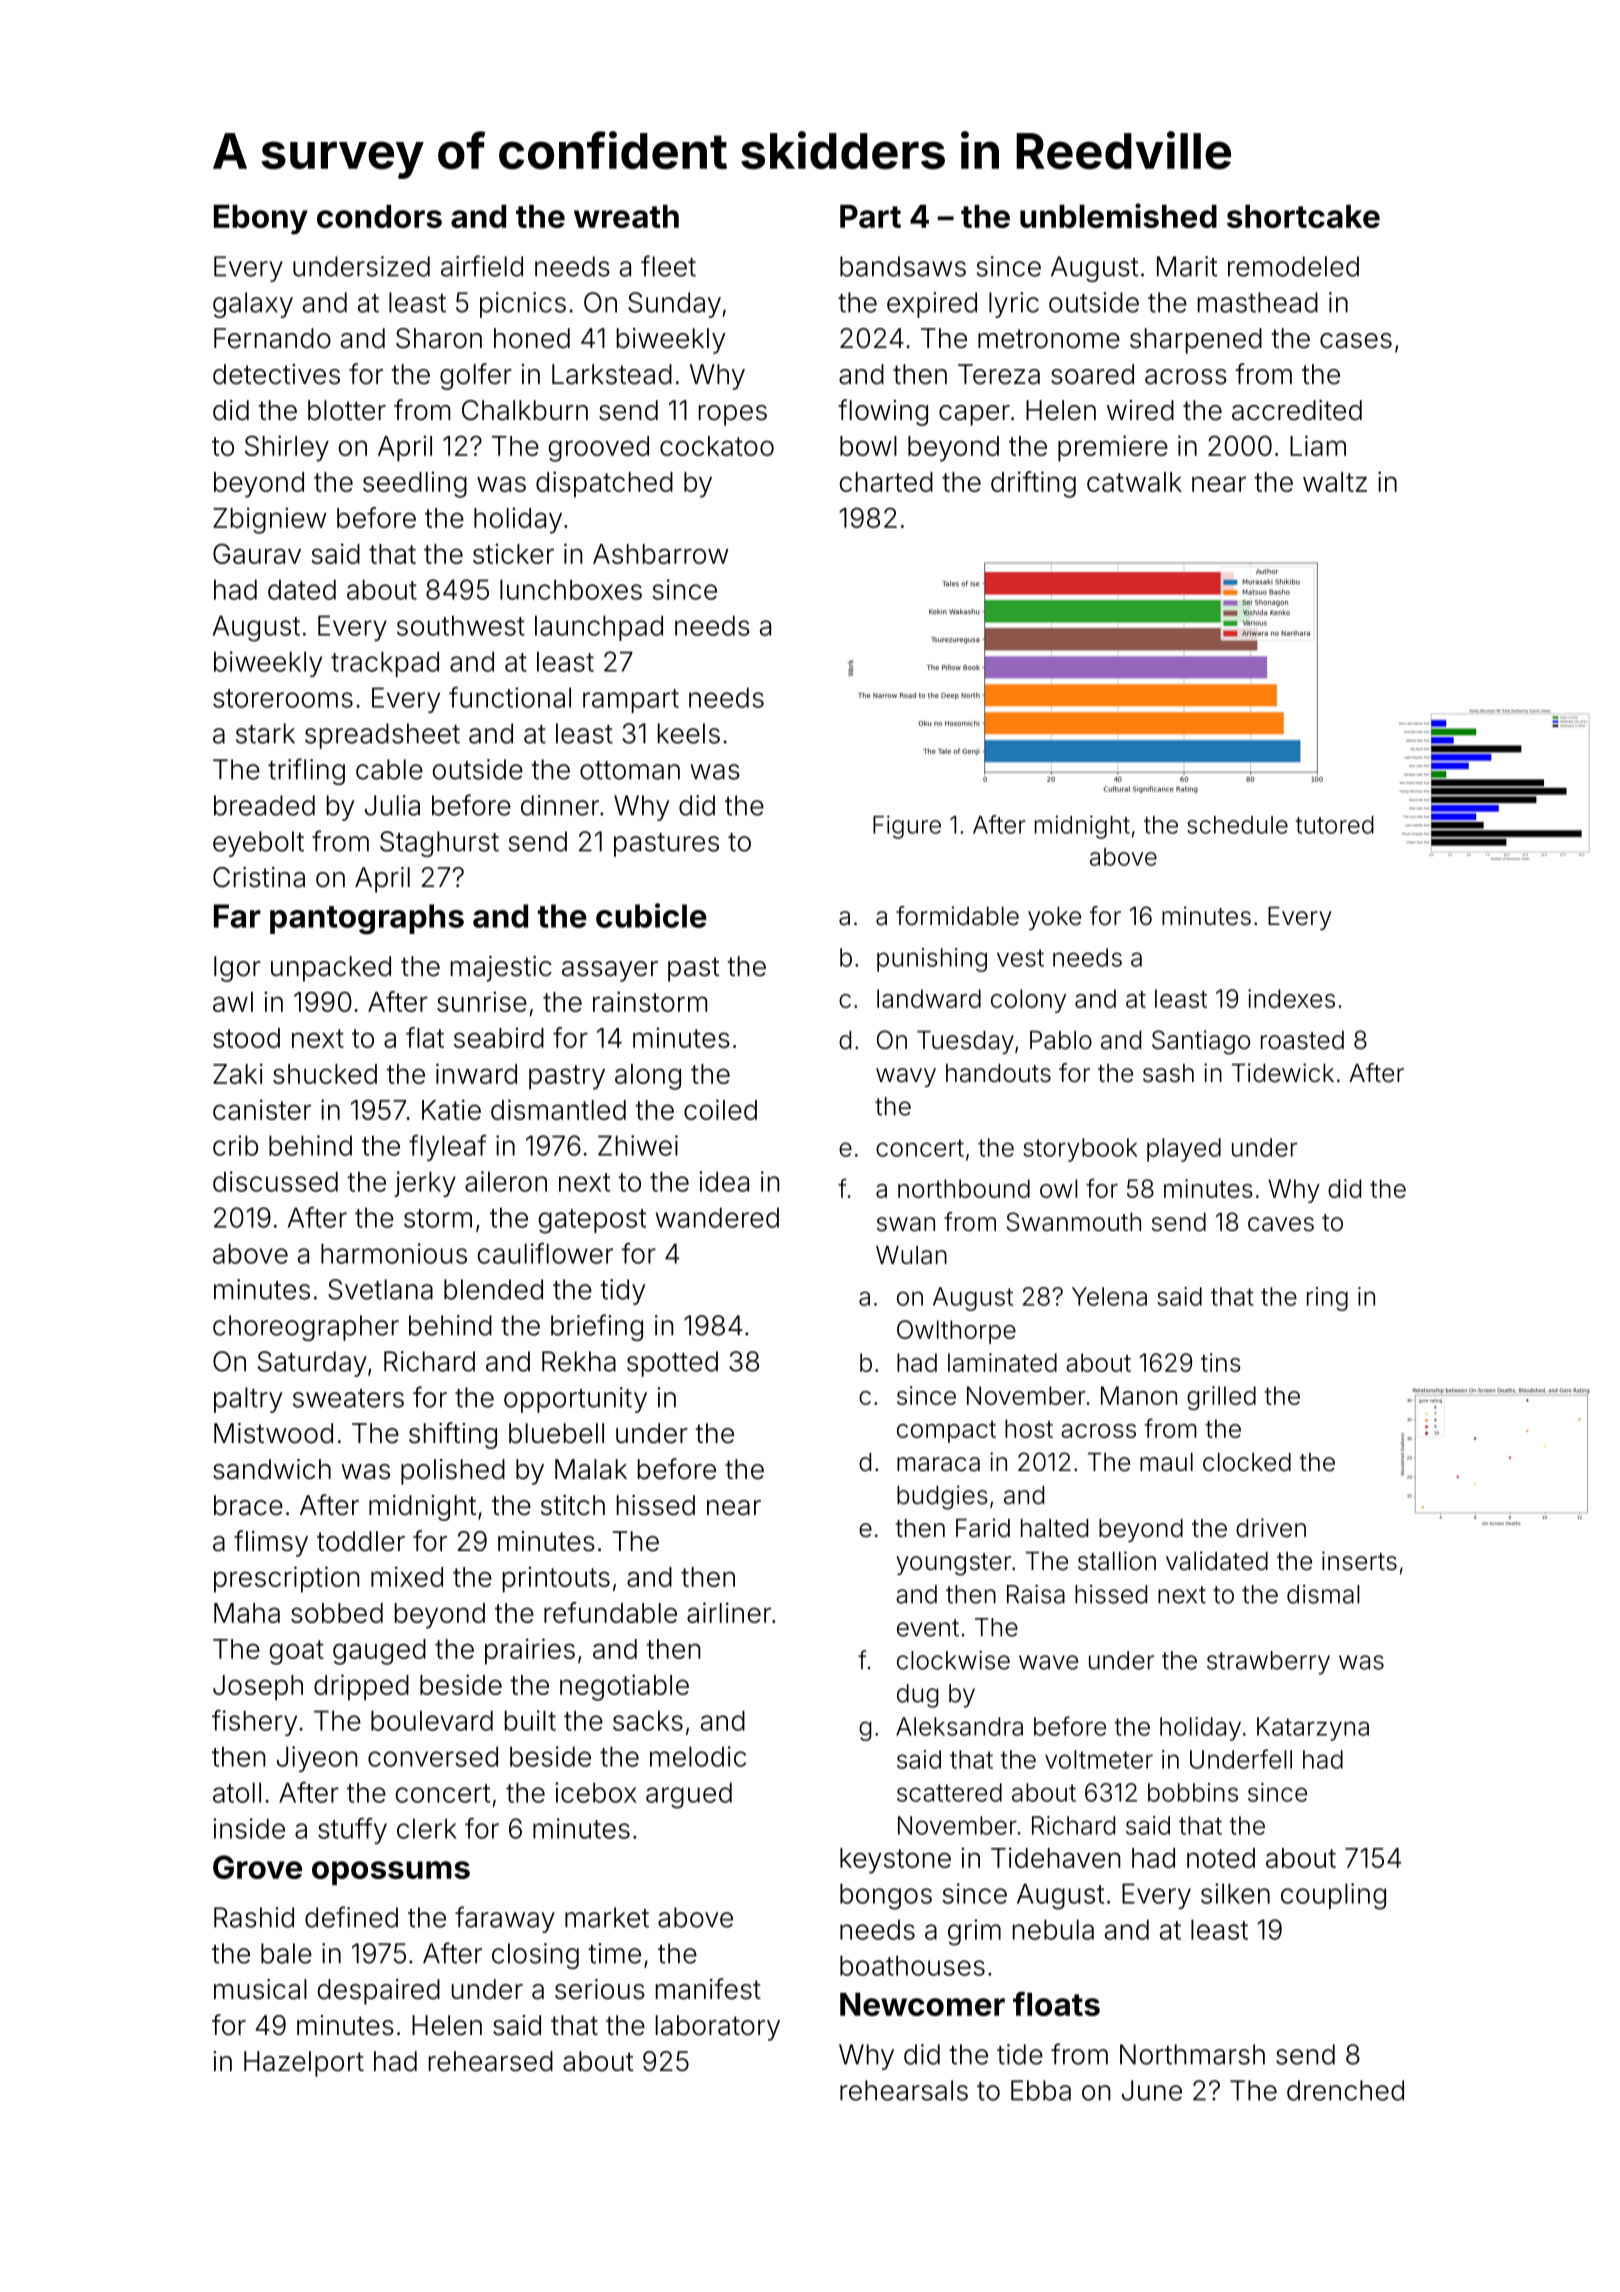 This page has height=2292, width=1620. Describe the element at coordinates (482, 266) in the page. I see `airfield` at that location.
